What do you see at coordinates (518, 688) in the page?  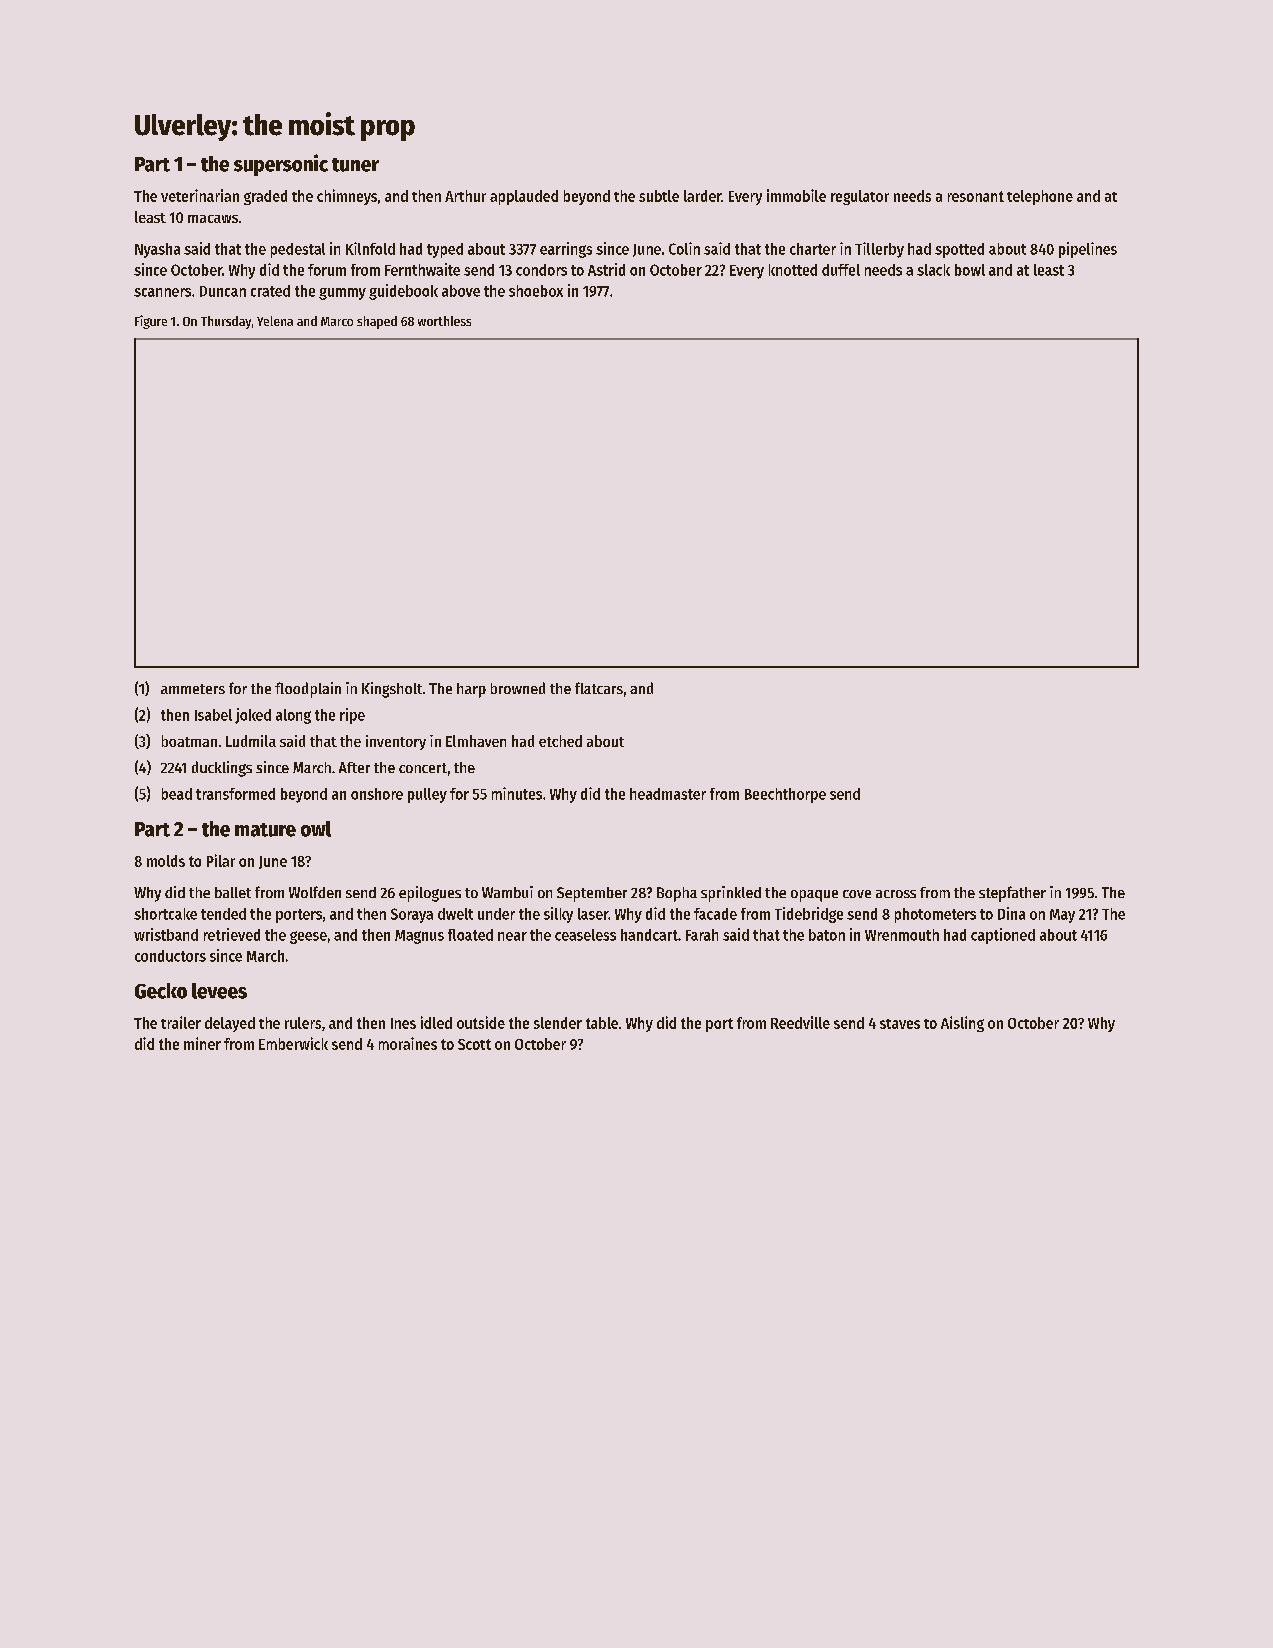 I see `browned` at bounding box center [518, 688].
